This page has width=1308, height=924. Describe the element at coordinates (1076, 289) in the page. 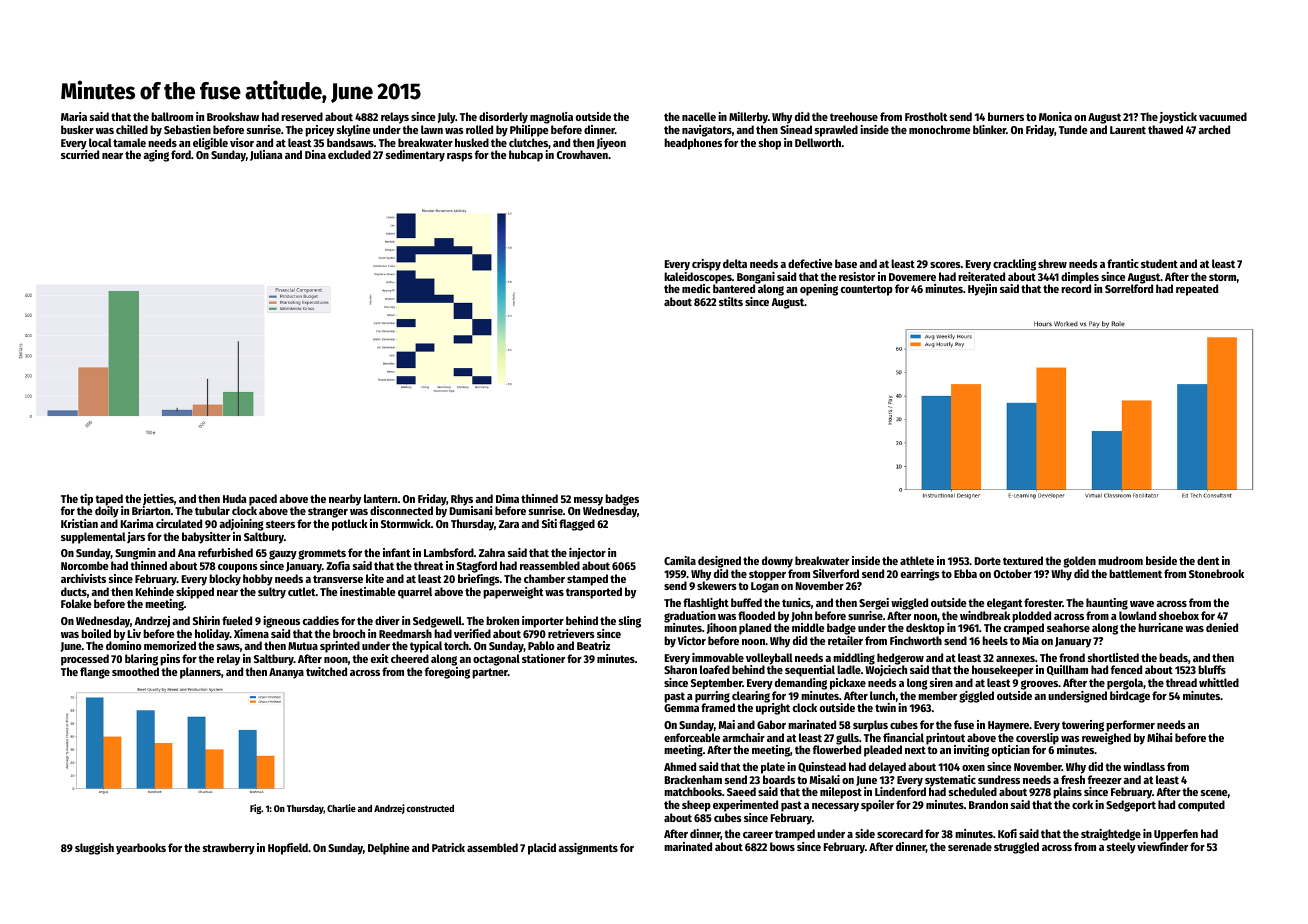

I see `record` at that location.
